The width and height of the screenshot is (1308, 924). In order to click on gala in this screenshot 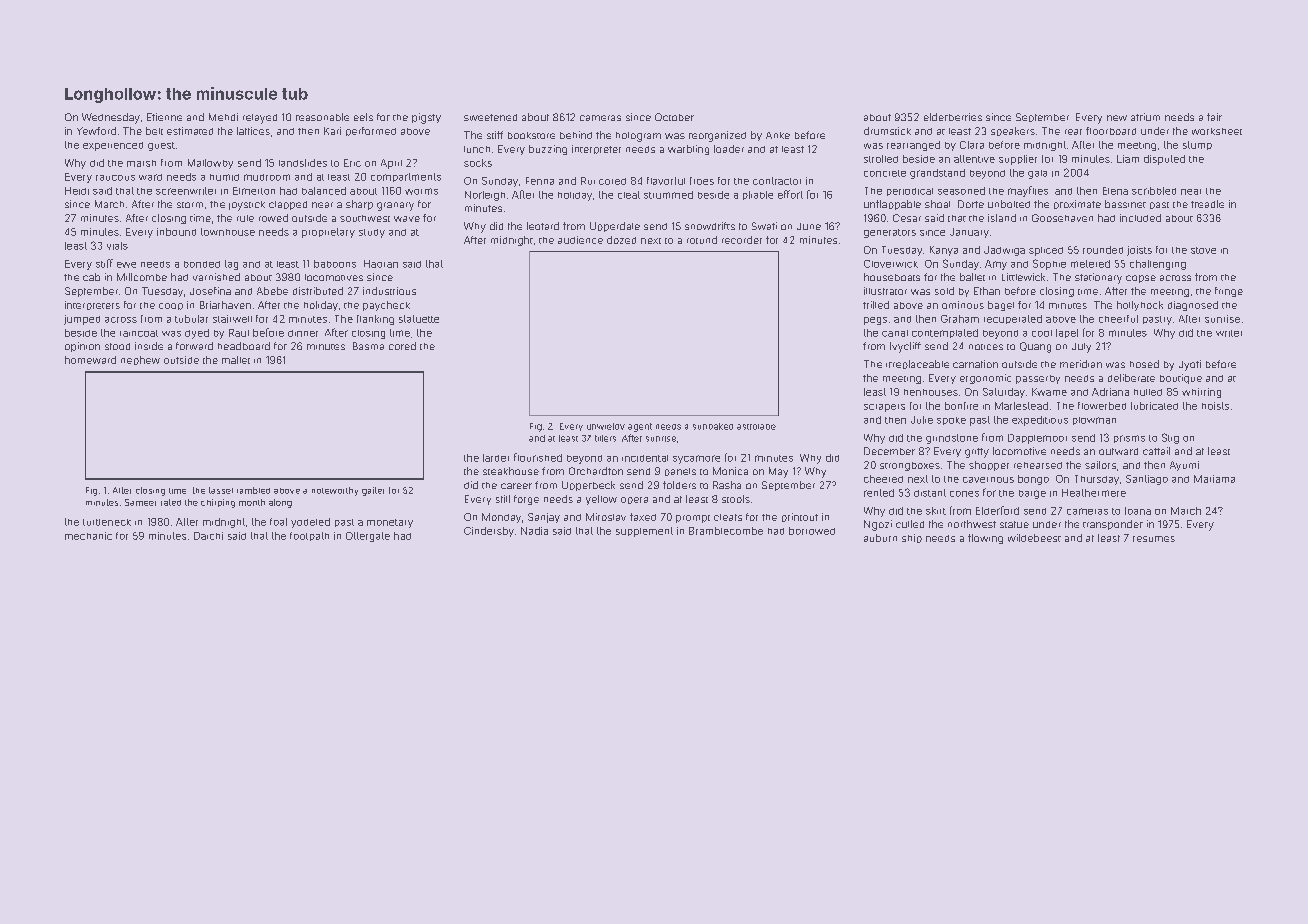, I will do `click(1037, 174)`.
